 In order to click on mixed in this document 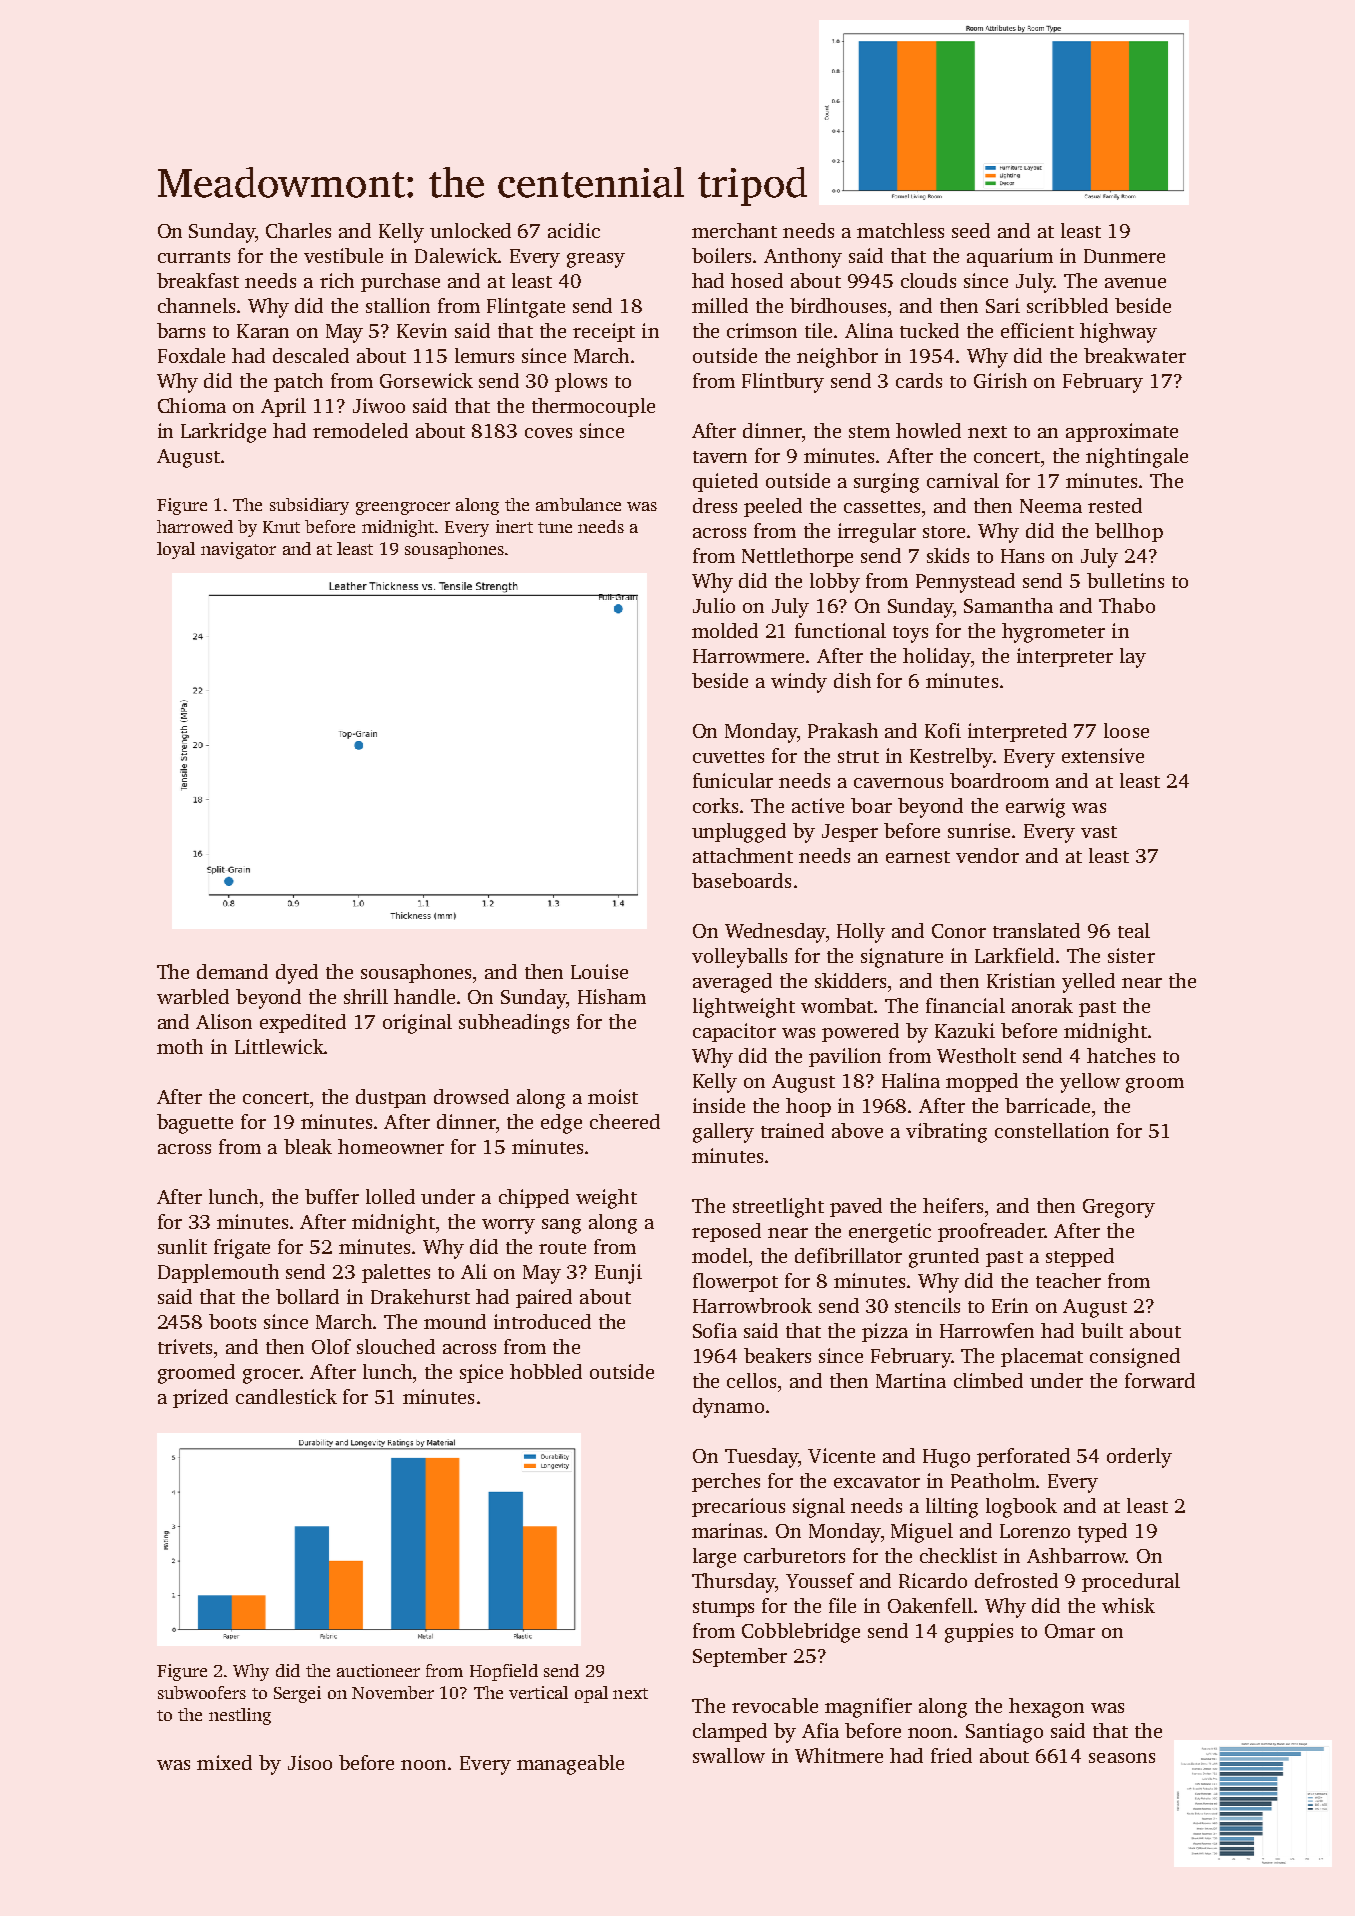, I will do `click(224, 1762)`.
